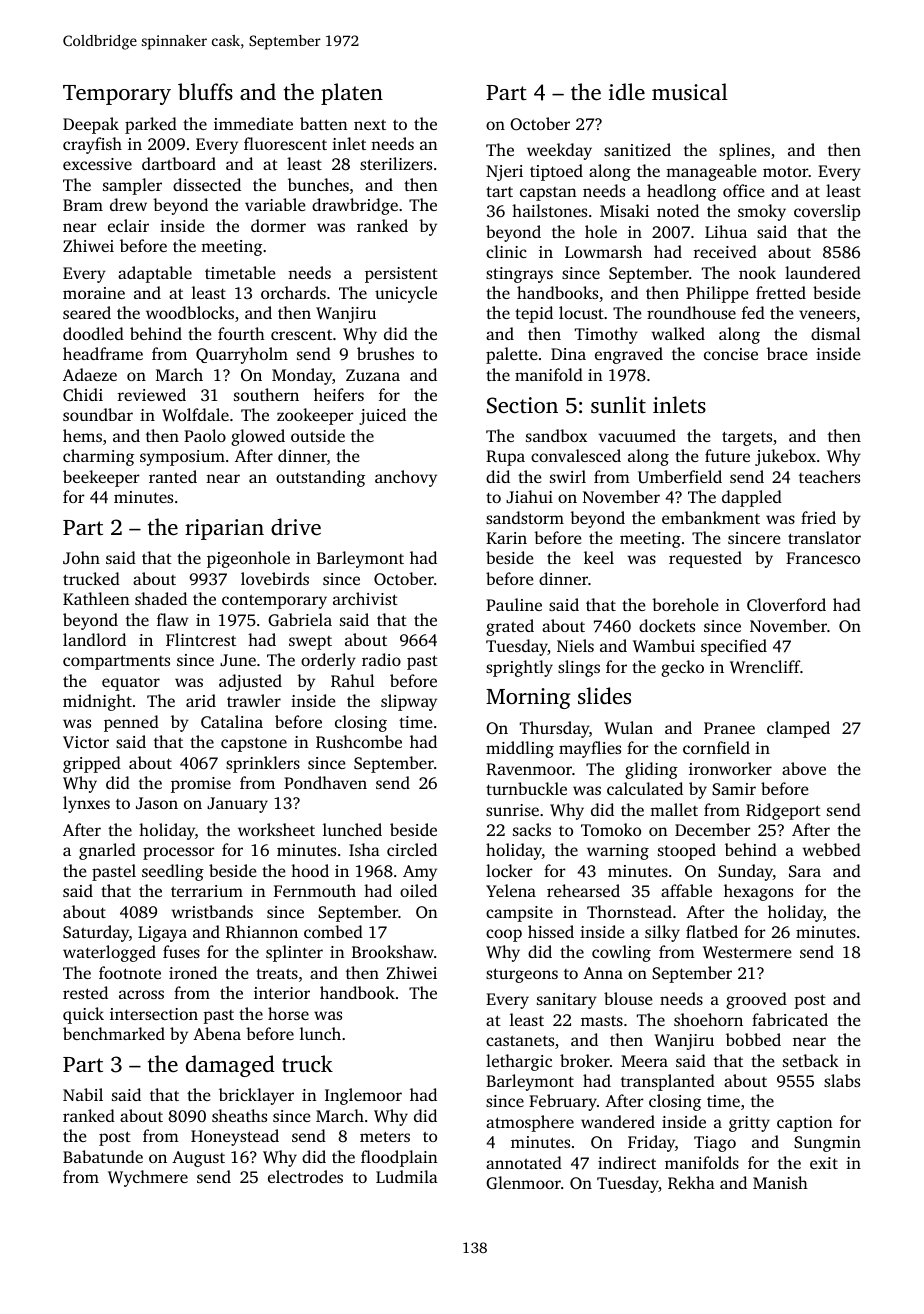  Describe the element at coordinates (359, 742) in the screenshot. I see `Rushcombe` at that location.
